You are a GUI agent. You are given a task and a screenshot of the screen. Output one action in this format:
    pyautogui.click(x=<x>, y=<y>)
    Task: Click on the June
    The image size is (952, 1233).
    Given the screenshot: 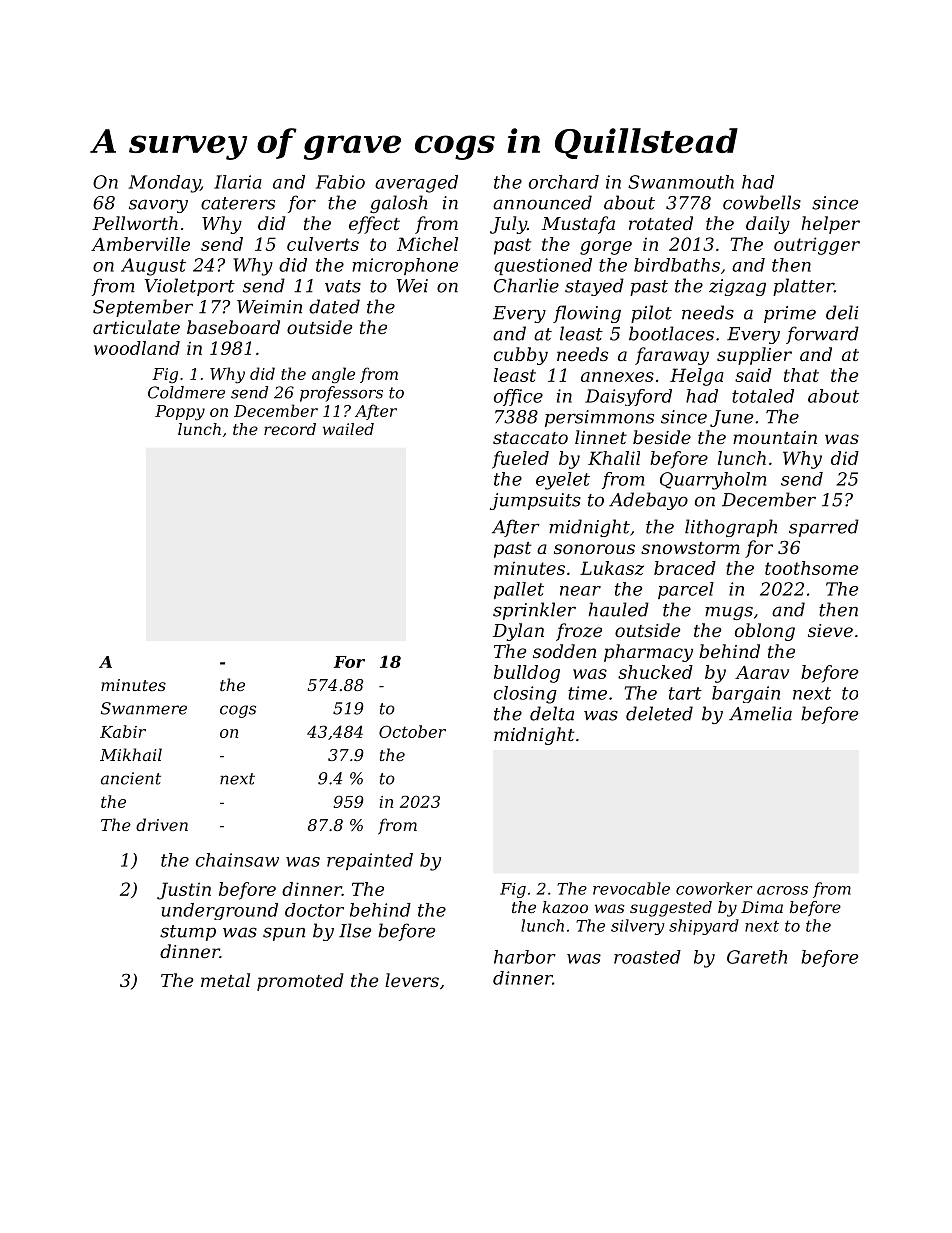 What is the action you would take?
    pyautogui.click(x=731, y=418)
